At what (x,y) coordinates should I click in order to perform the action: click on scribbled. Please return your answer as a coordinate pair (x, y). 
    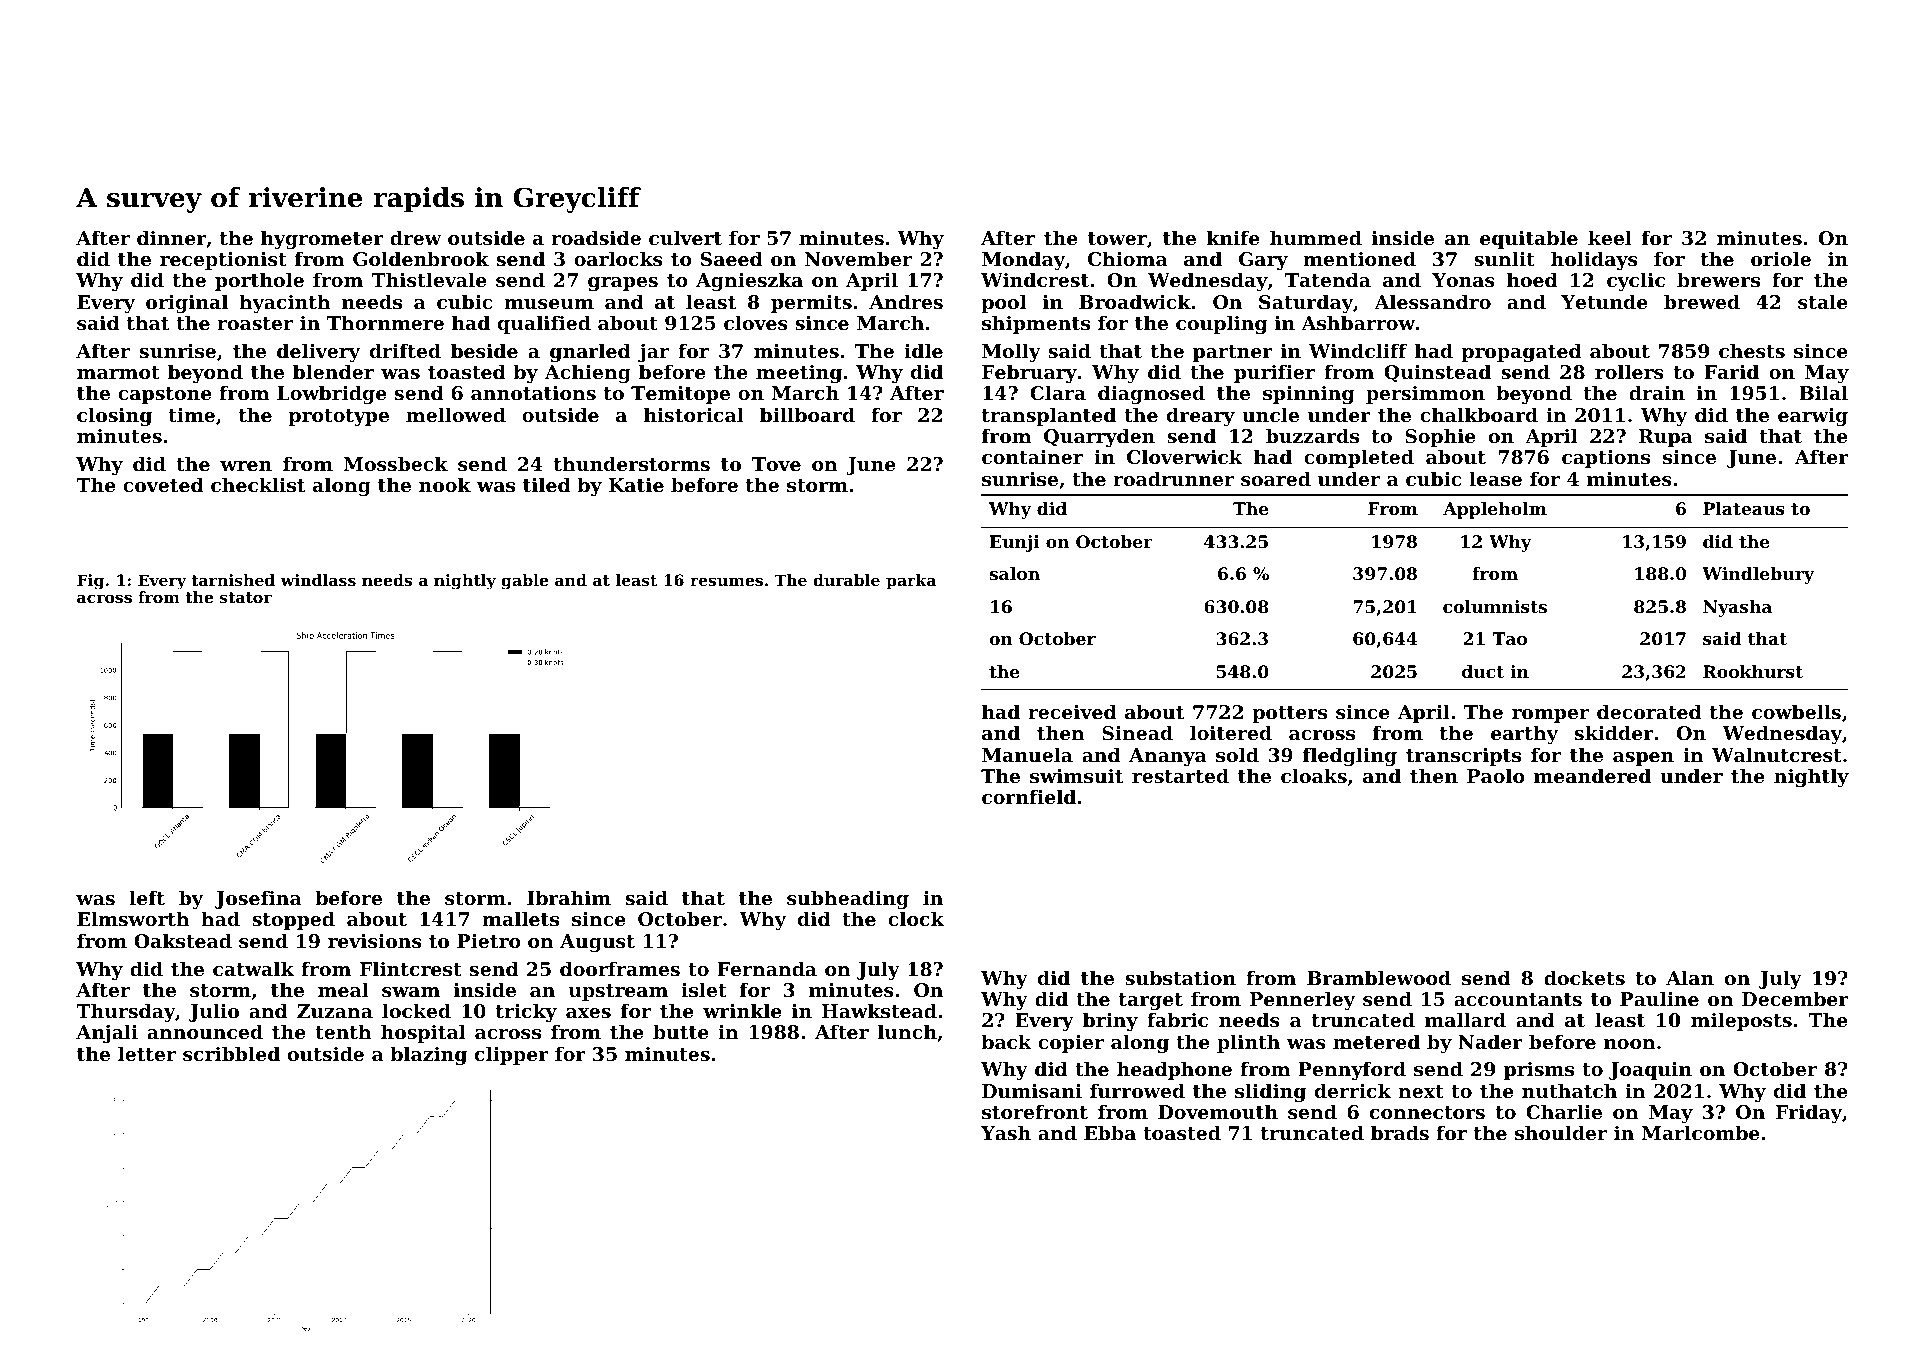
    Looking at the image, I should click on (231, 1054).
